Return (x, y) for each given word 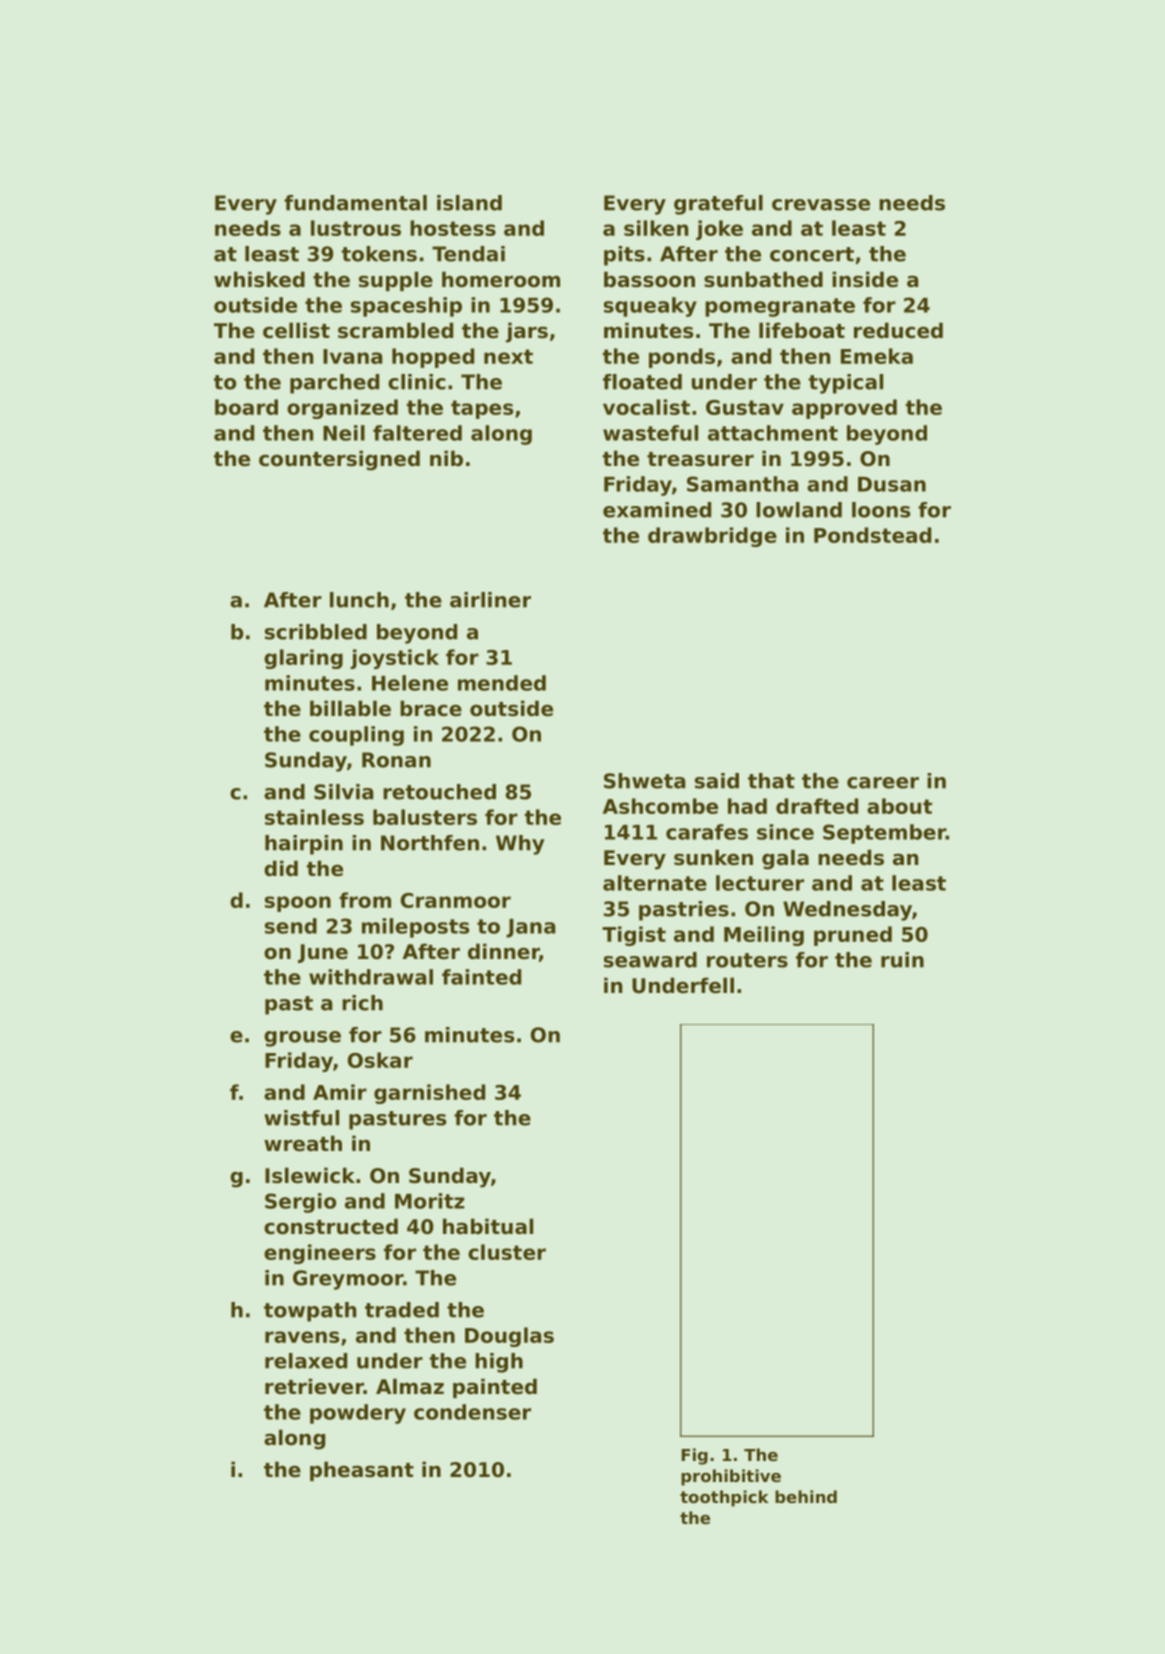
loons (881, 510)
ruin (902, 960)
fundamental (355, 203)
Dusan (892, 484)
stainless (314, 817)
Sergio (300, 1203)
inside (865, 279)
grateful (718, 205)
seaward (650, 960)
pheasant (362, 1471)
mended (502, 683)
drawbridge (712, 537)
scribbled (316, 632)
